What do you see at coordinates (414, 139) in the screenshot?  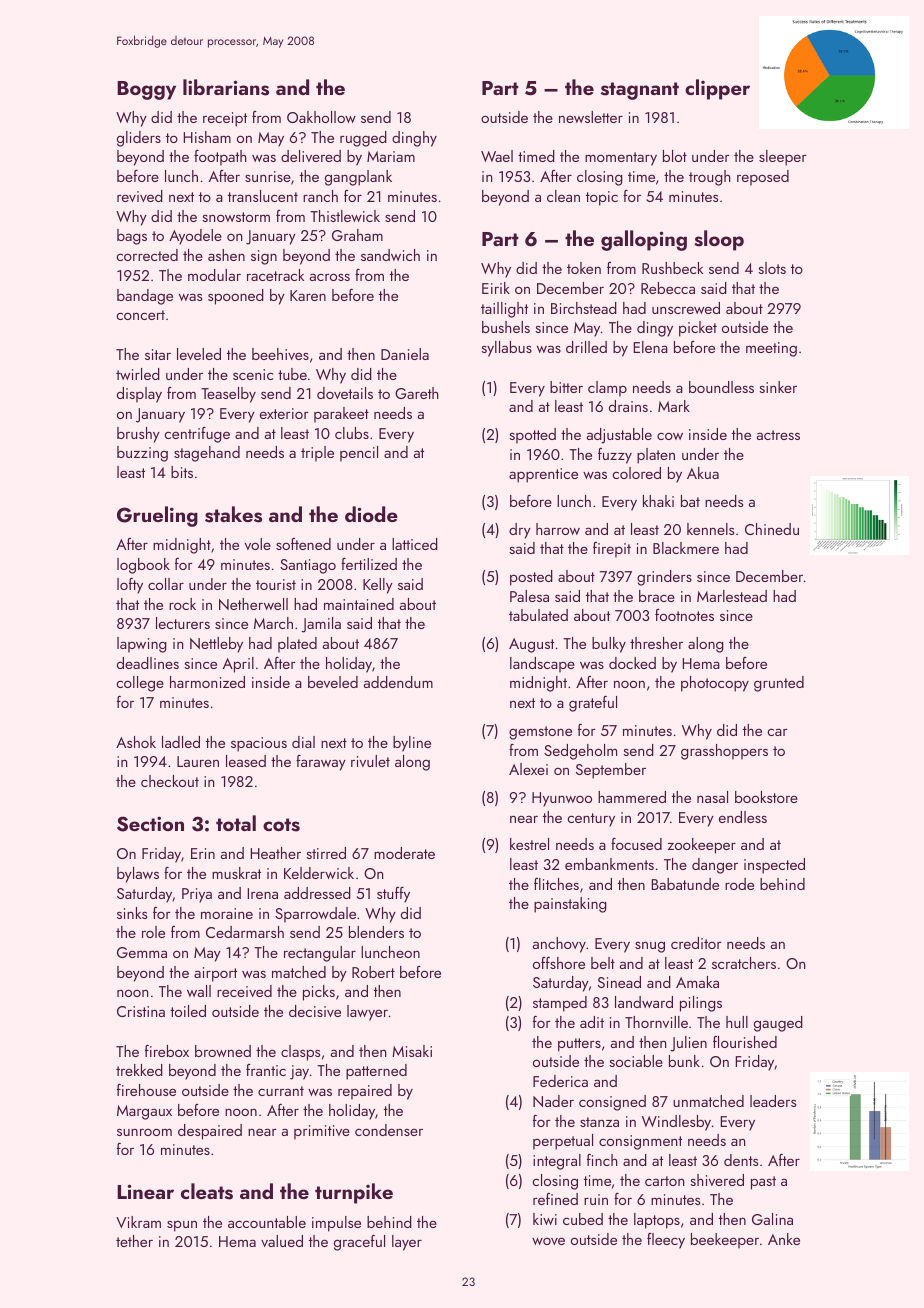 I see `dinghy` at bounding box center [414, 139].
